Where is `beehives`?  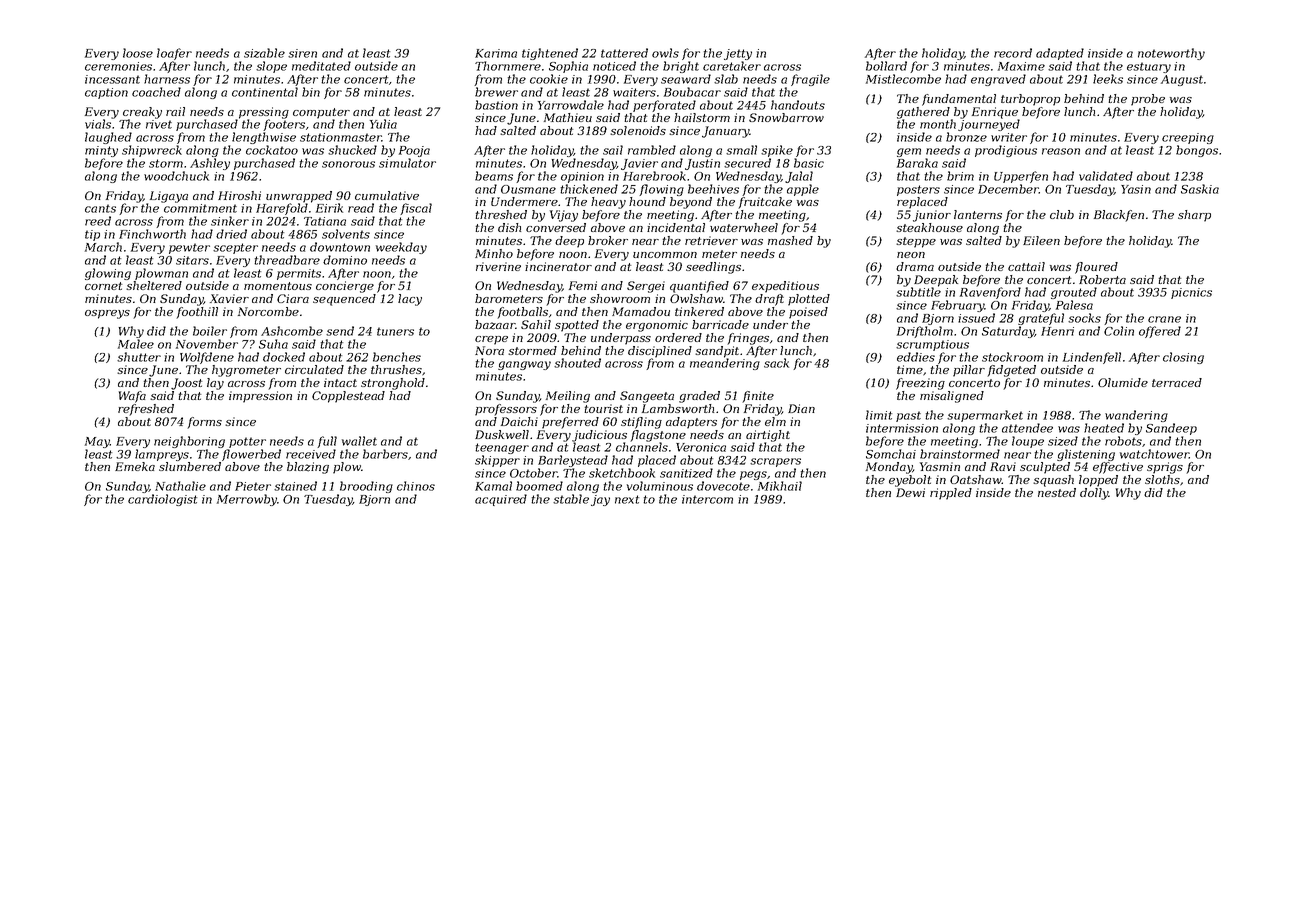
beehives is located at coordinates (713, 189).
